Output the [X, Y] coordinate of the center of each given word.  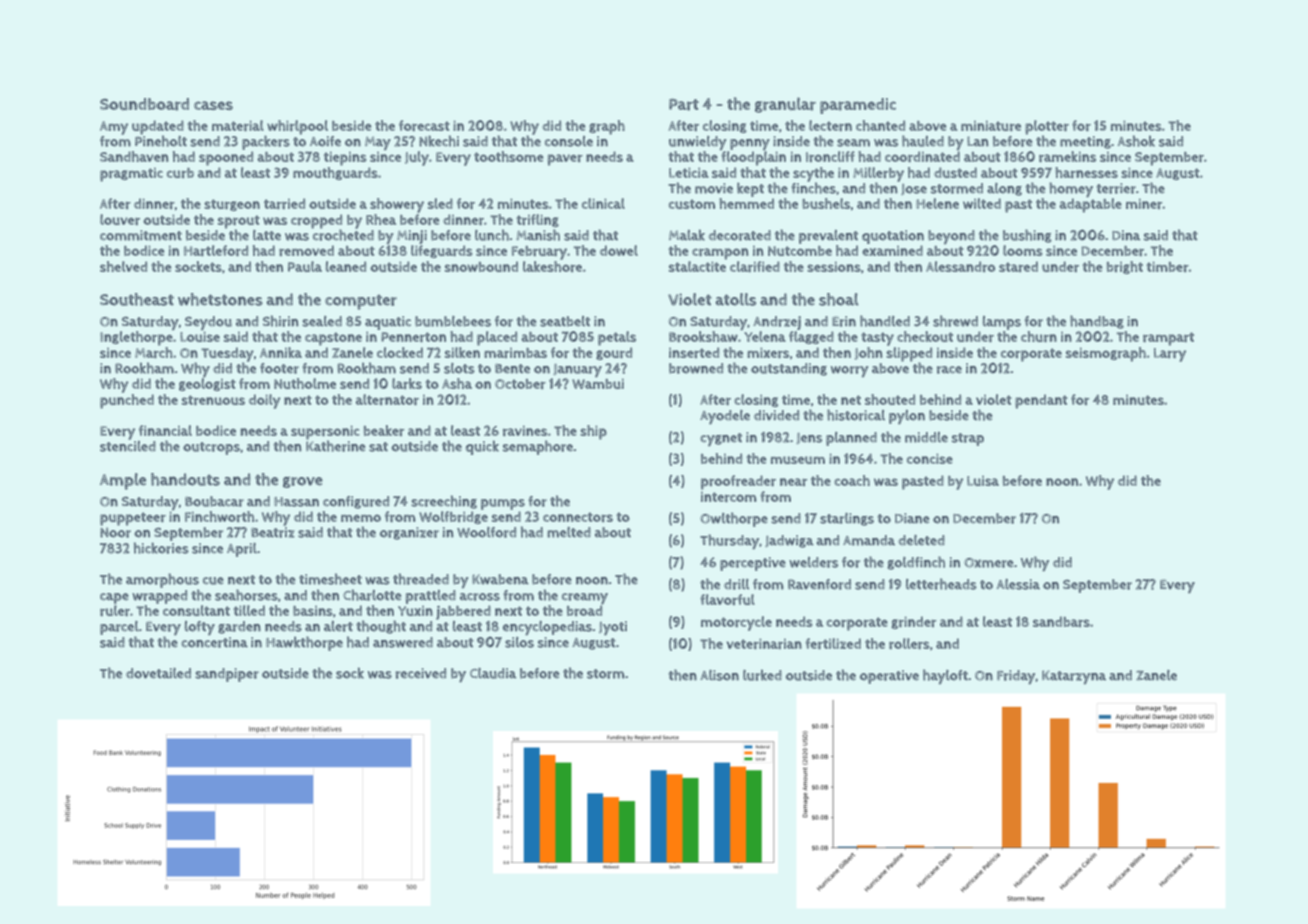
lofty [200, 628]
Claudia [493, 673]
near [793, 482]
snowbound [481, 266]
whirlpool [297, 127]
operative [889, 677]
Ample [123, 481]
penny [750, 144]
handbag [1097, 322]
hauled [923, 141]
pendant [1041, 401]
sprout [239, 222]
